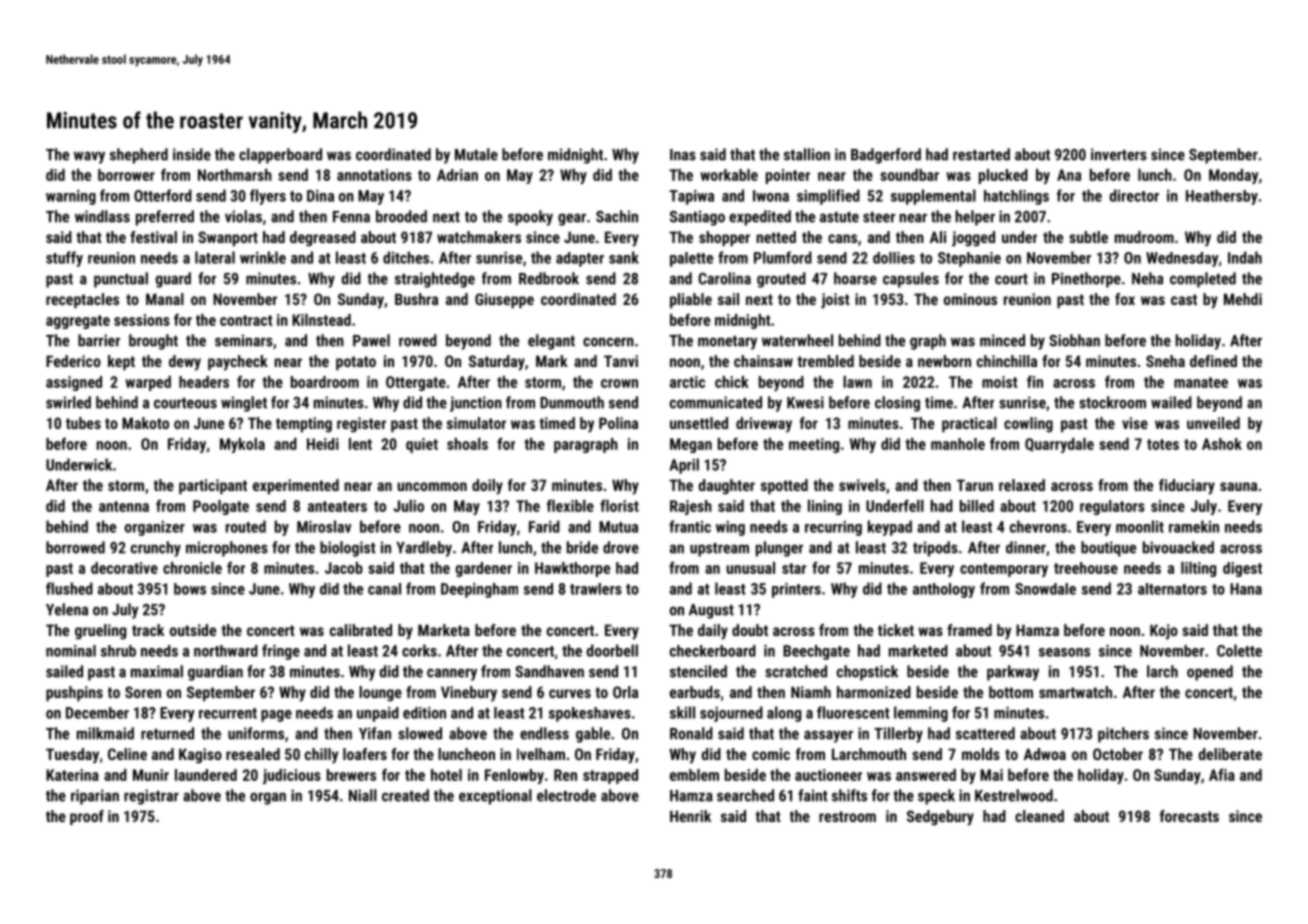 This image has width=1308, height=924. Describe the element at coordinates (495, 797) in the image. I see `exceptional` at that location.
